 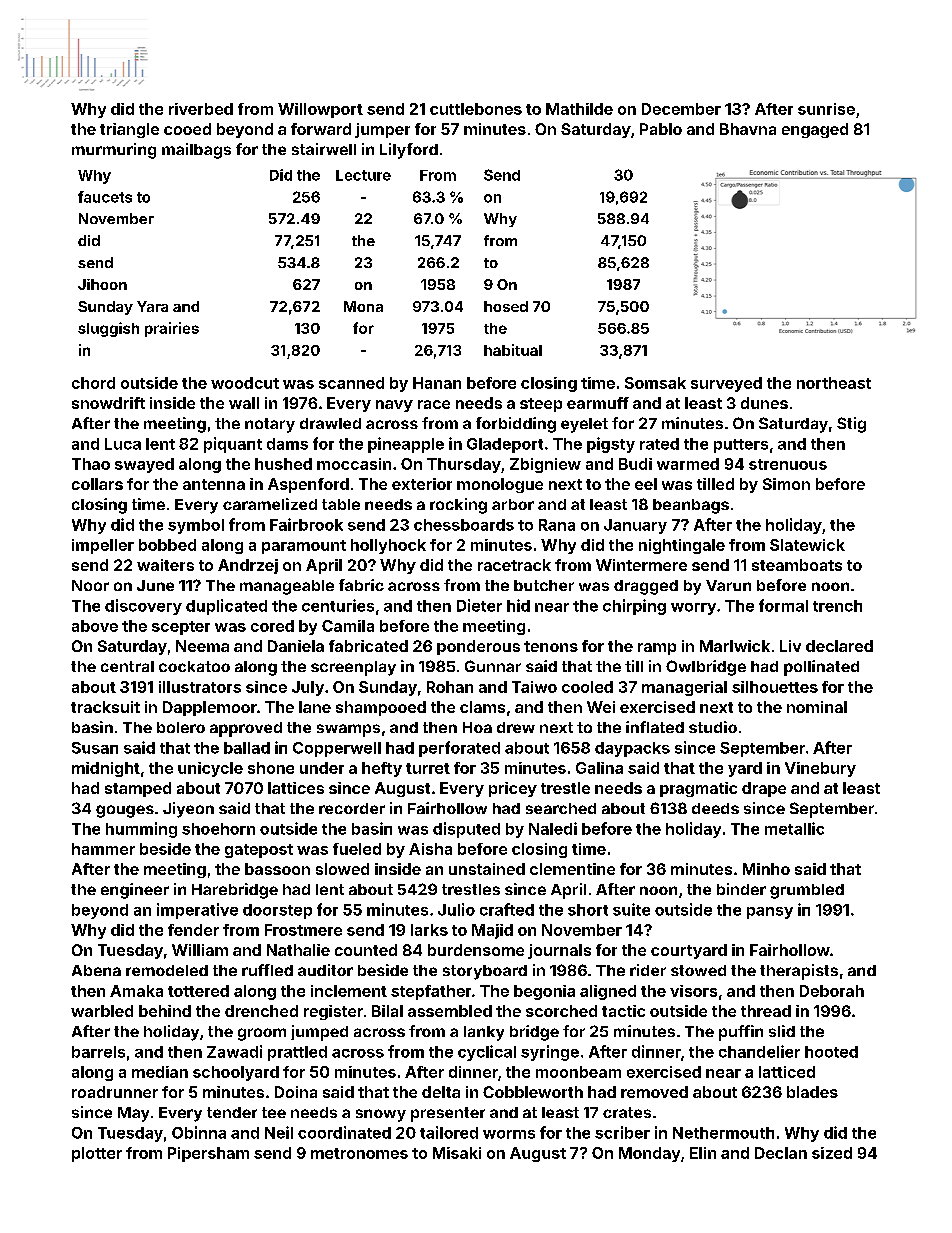 What do you see at coordinates (851, 425) in the page?
I see `Stig` at bounding box center [851, 425].
